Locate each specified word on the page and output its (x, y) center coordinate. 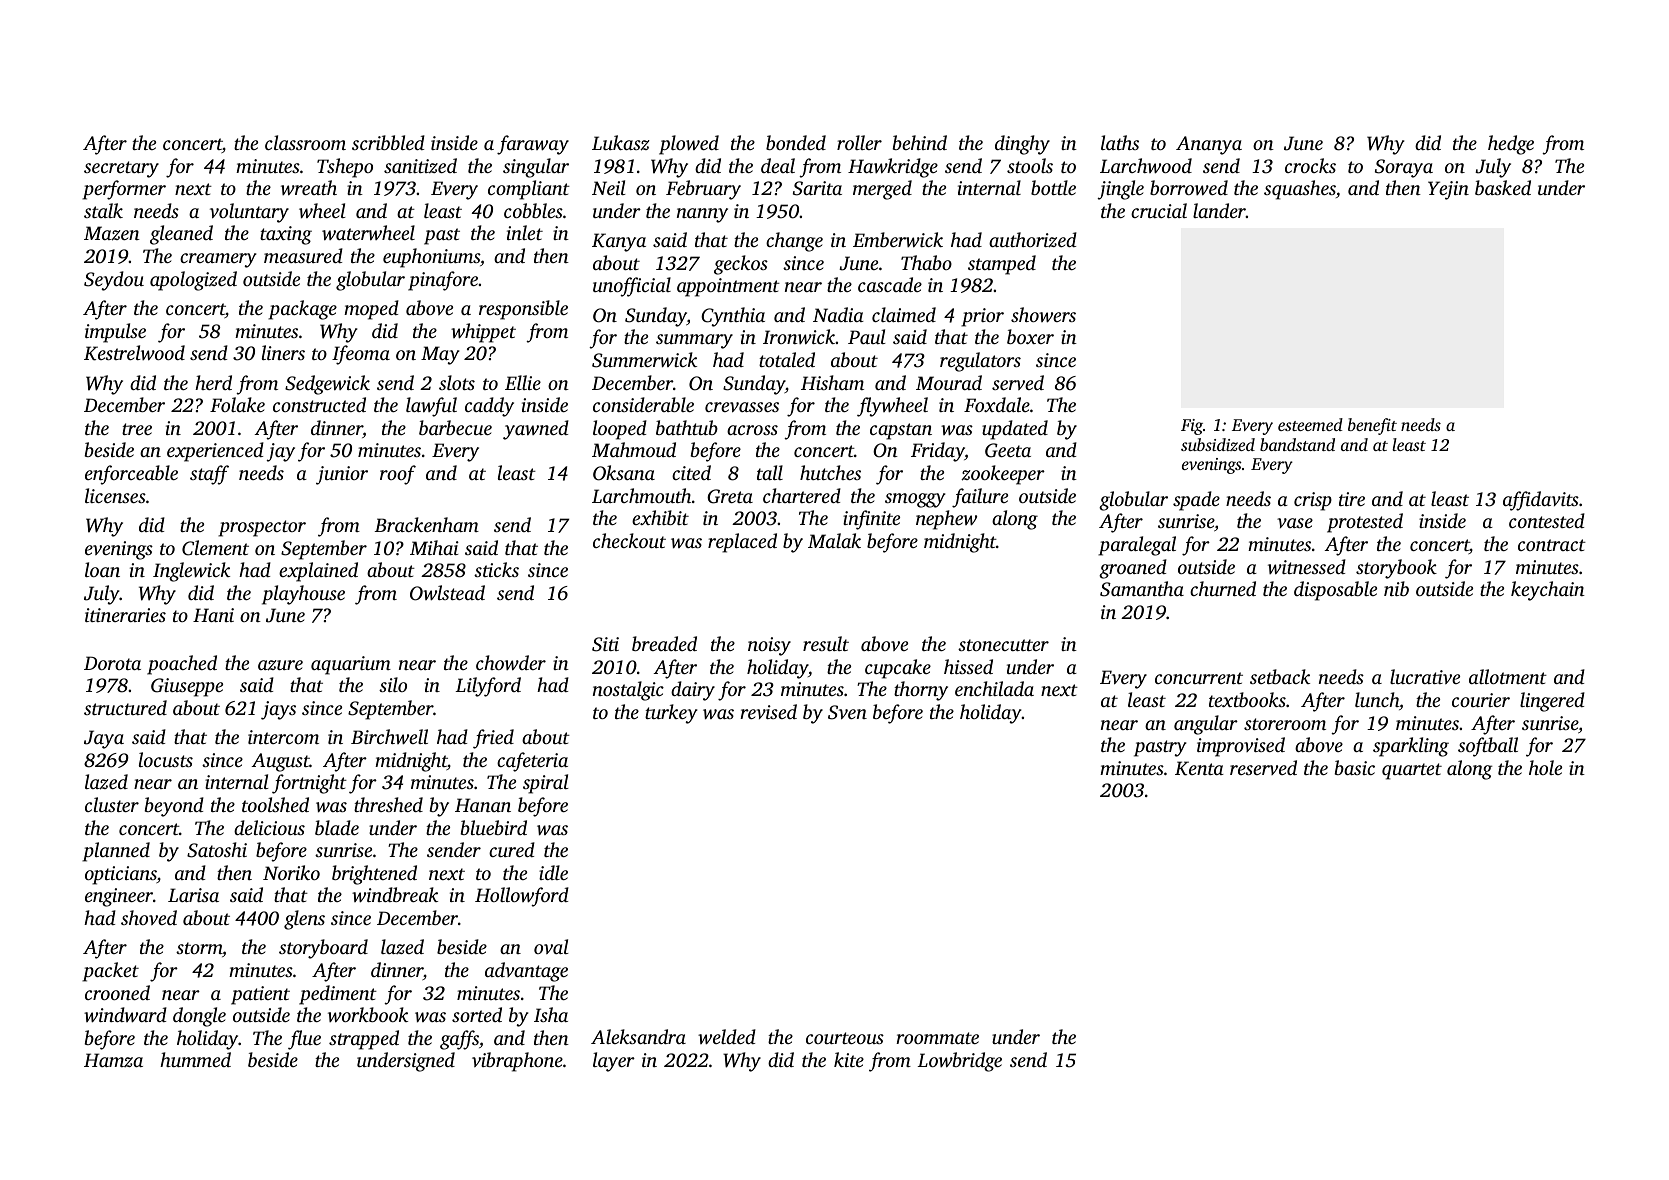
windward (125, 1014)
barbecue (455, 427)
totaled (787, 359)
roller (859, 142)
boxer (1030, 336)
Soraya (1404, 168)
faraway (533, 145)
